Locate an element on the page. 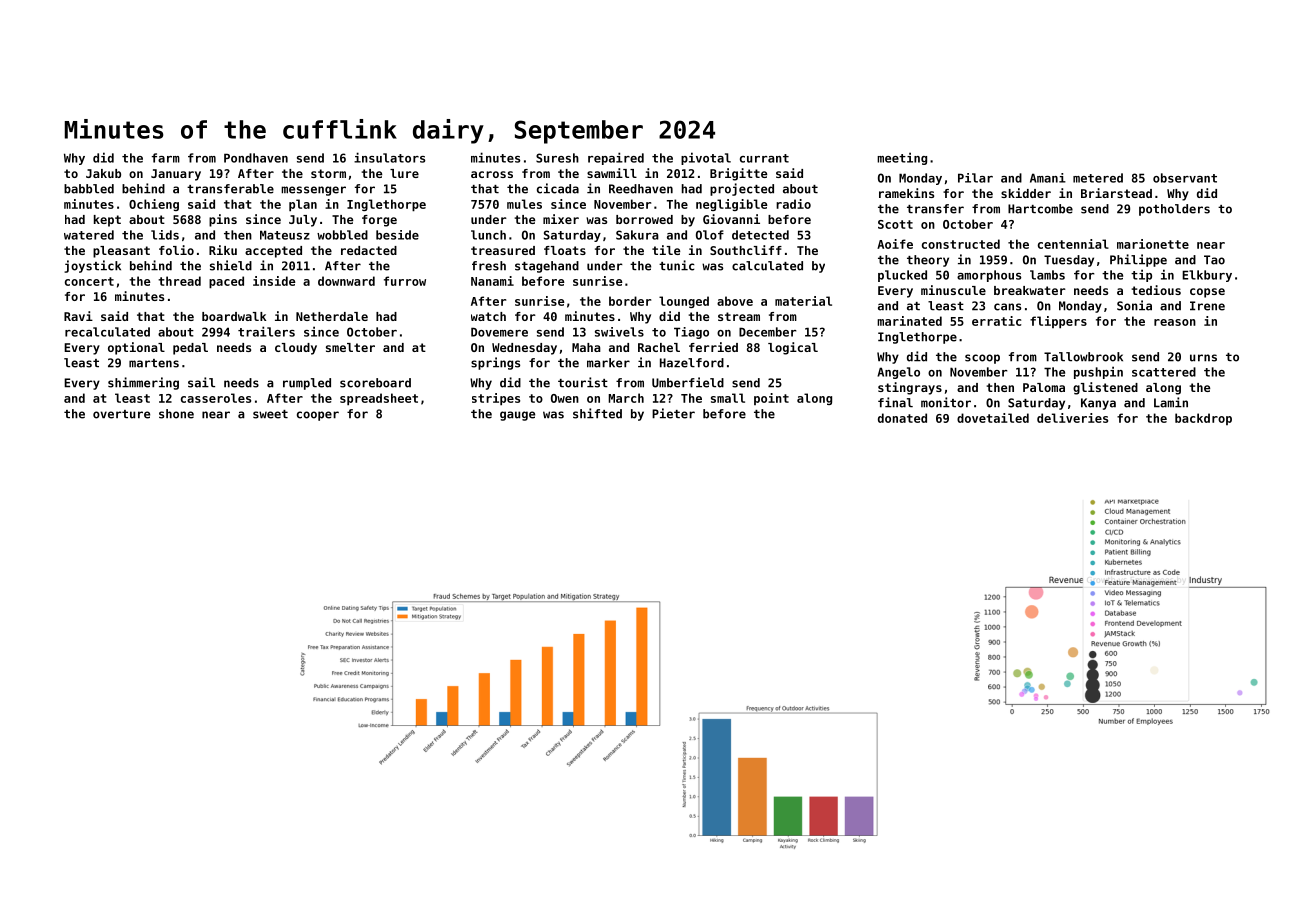 This document has width=1308, height=924. storm is located at coordinates (328, 173).
